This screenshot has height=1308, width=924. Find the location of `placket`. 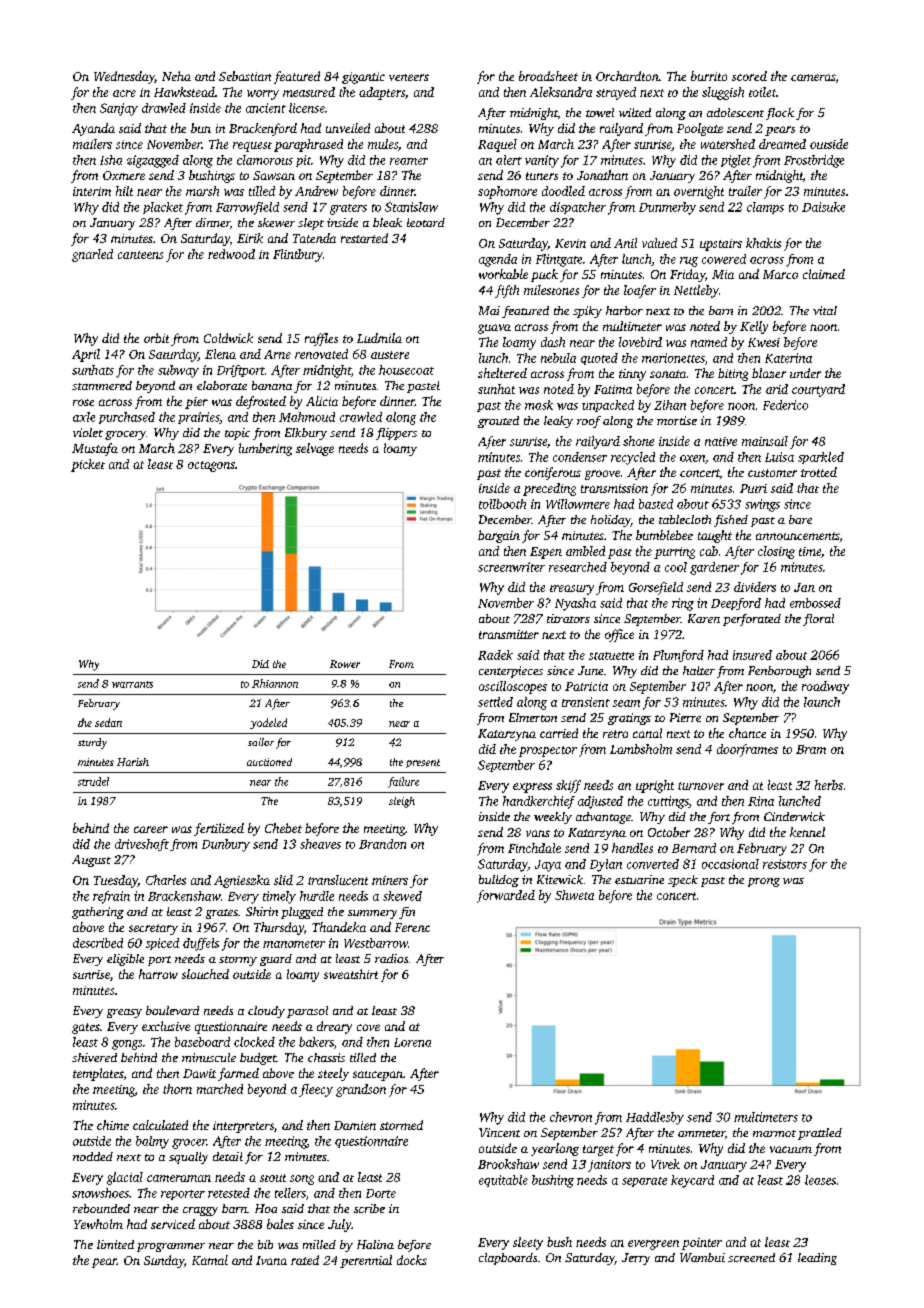

placket is located at coordinates (163, 208).
